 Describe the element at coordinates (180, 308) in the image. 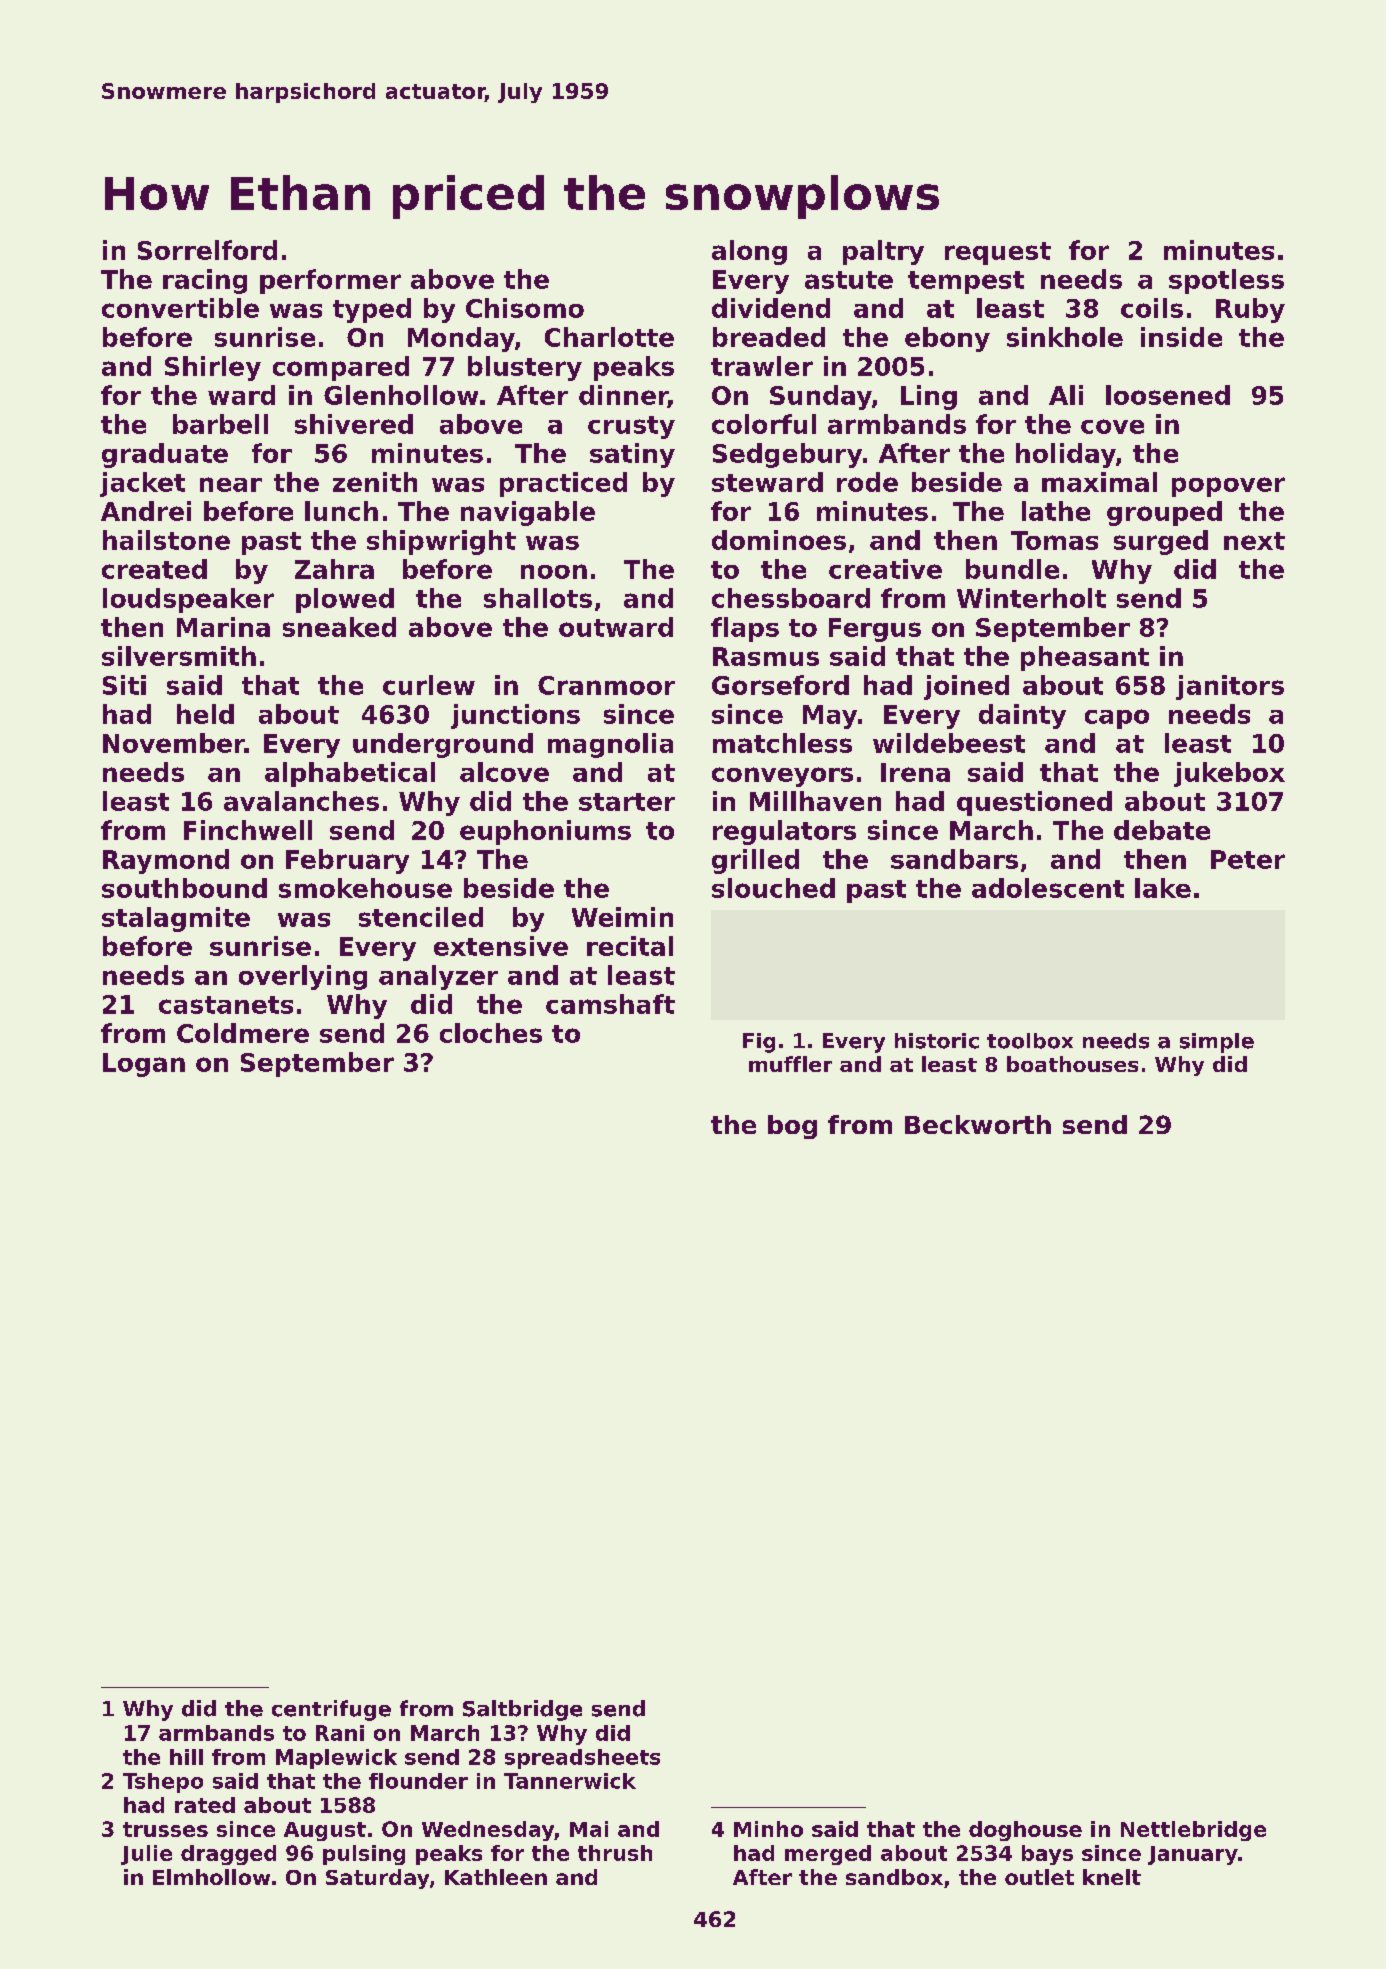

I see `convertible` at that location.
